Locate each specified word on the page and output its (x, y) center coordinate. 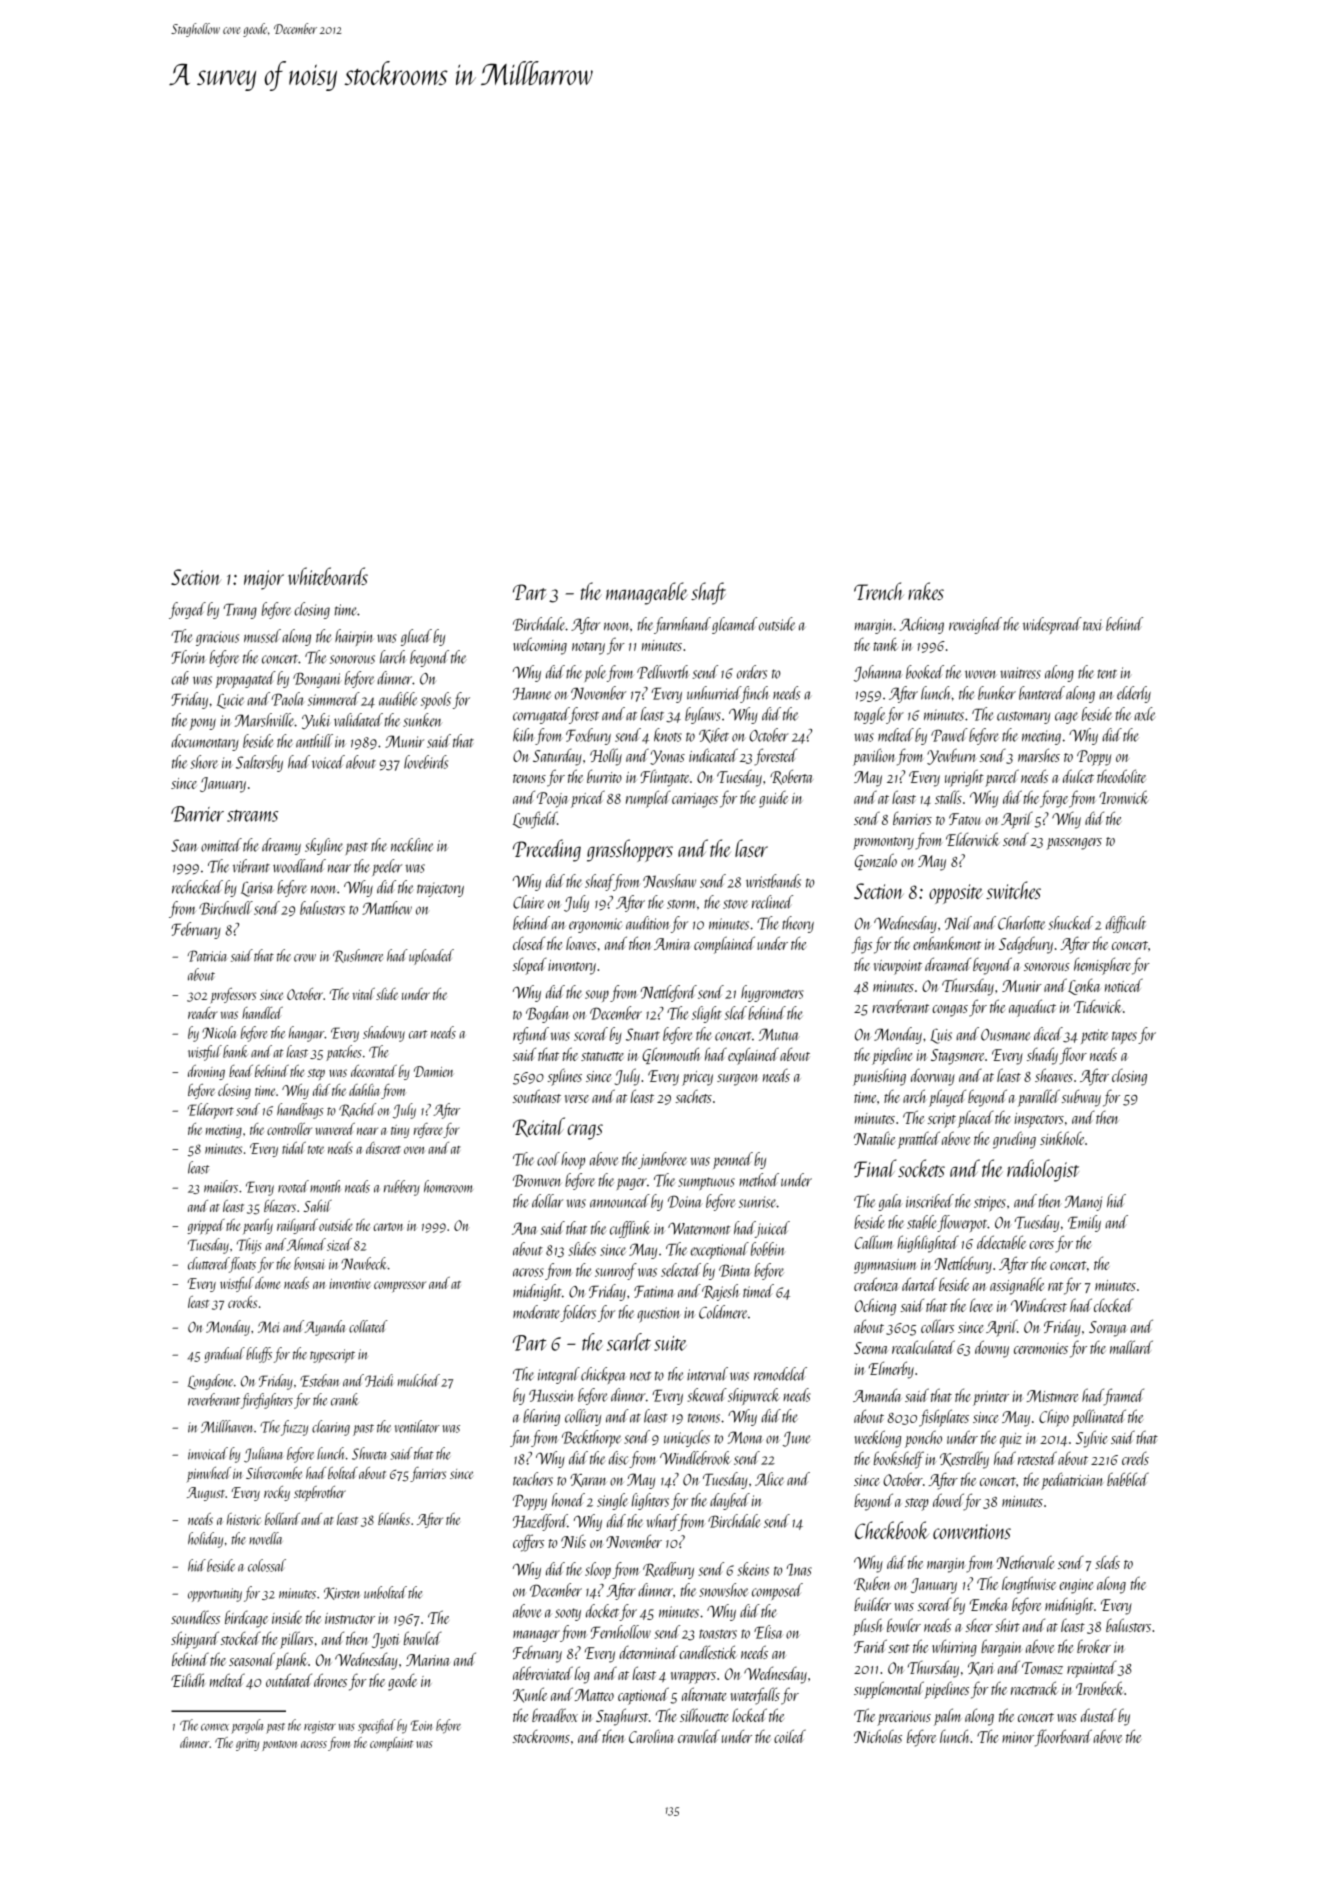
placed (976, 1119)
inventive (350, 1284)
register (320, 1727)
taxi (1092, 625)
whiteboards (328, 576)
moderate (536, 1312)
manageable (646, 593)
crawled (699, 1736)
